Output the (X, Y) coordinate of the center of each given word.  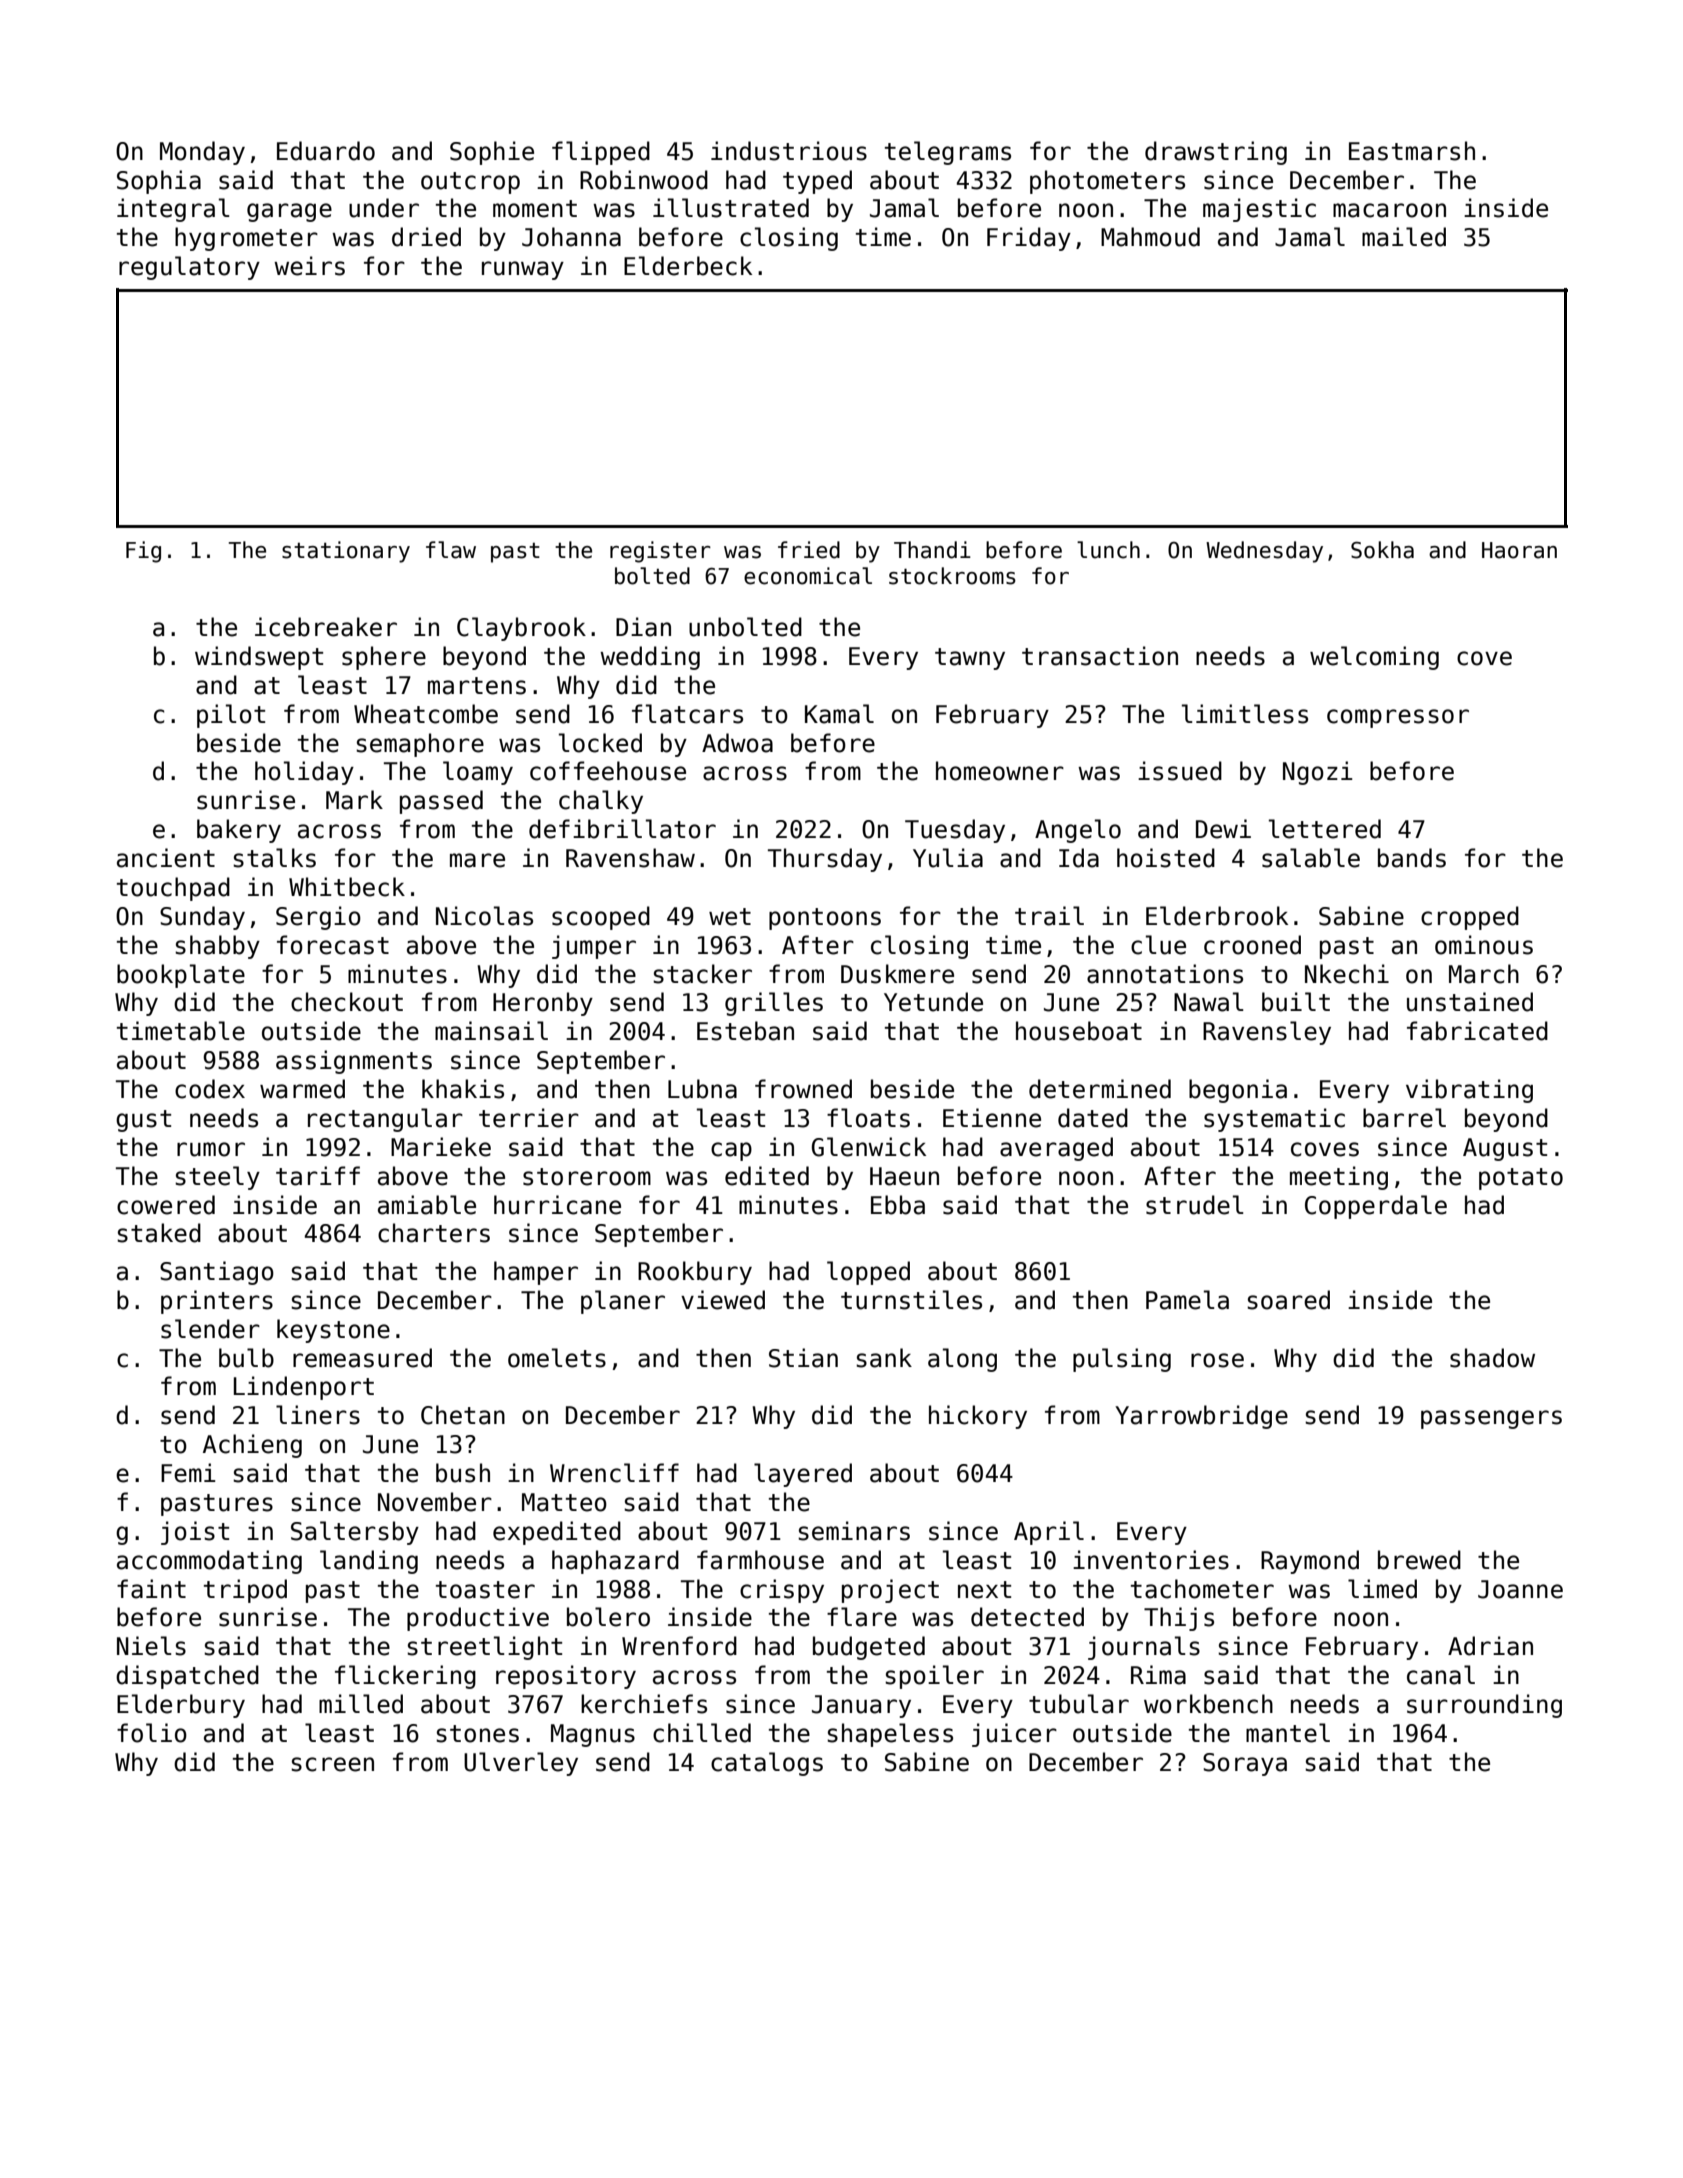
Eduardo (326, 151)
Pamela (1187, 1300)
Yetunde (933, 1002)
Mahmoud (1150, 237)
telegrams (948, 153)
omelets (557, 1358)
